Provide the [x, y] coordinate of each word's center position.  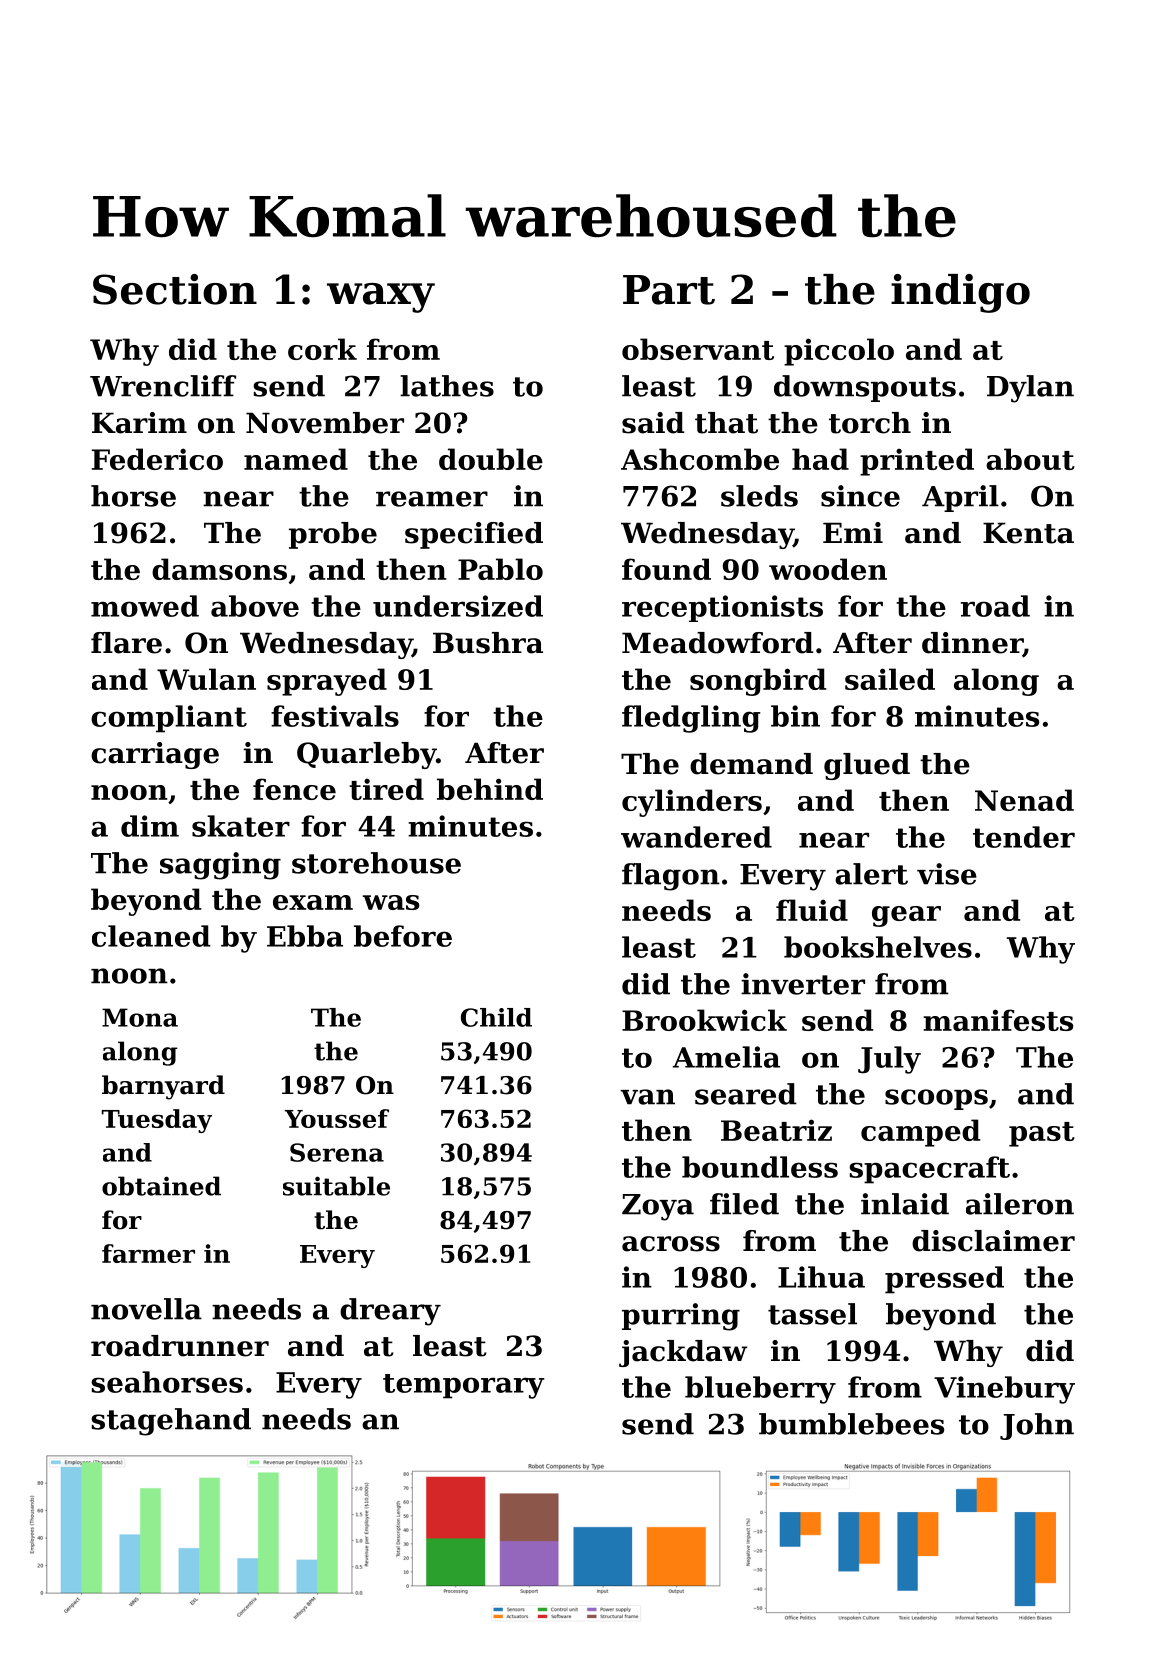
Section [175, 289]
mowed [145, 606]
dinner [972, 644]
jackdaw [683, 1353]
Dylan [1030, 389]
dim [150, 826]
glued [867, 766]
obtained [161, 1186]
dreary [390, 1312]
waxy [381, 298]
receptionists [722, 608]
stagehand [171, 1422]
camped [920, 1133]
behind [490, 789]
